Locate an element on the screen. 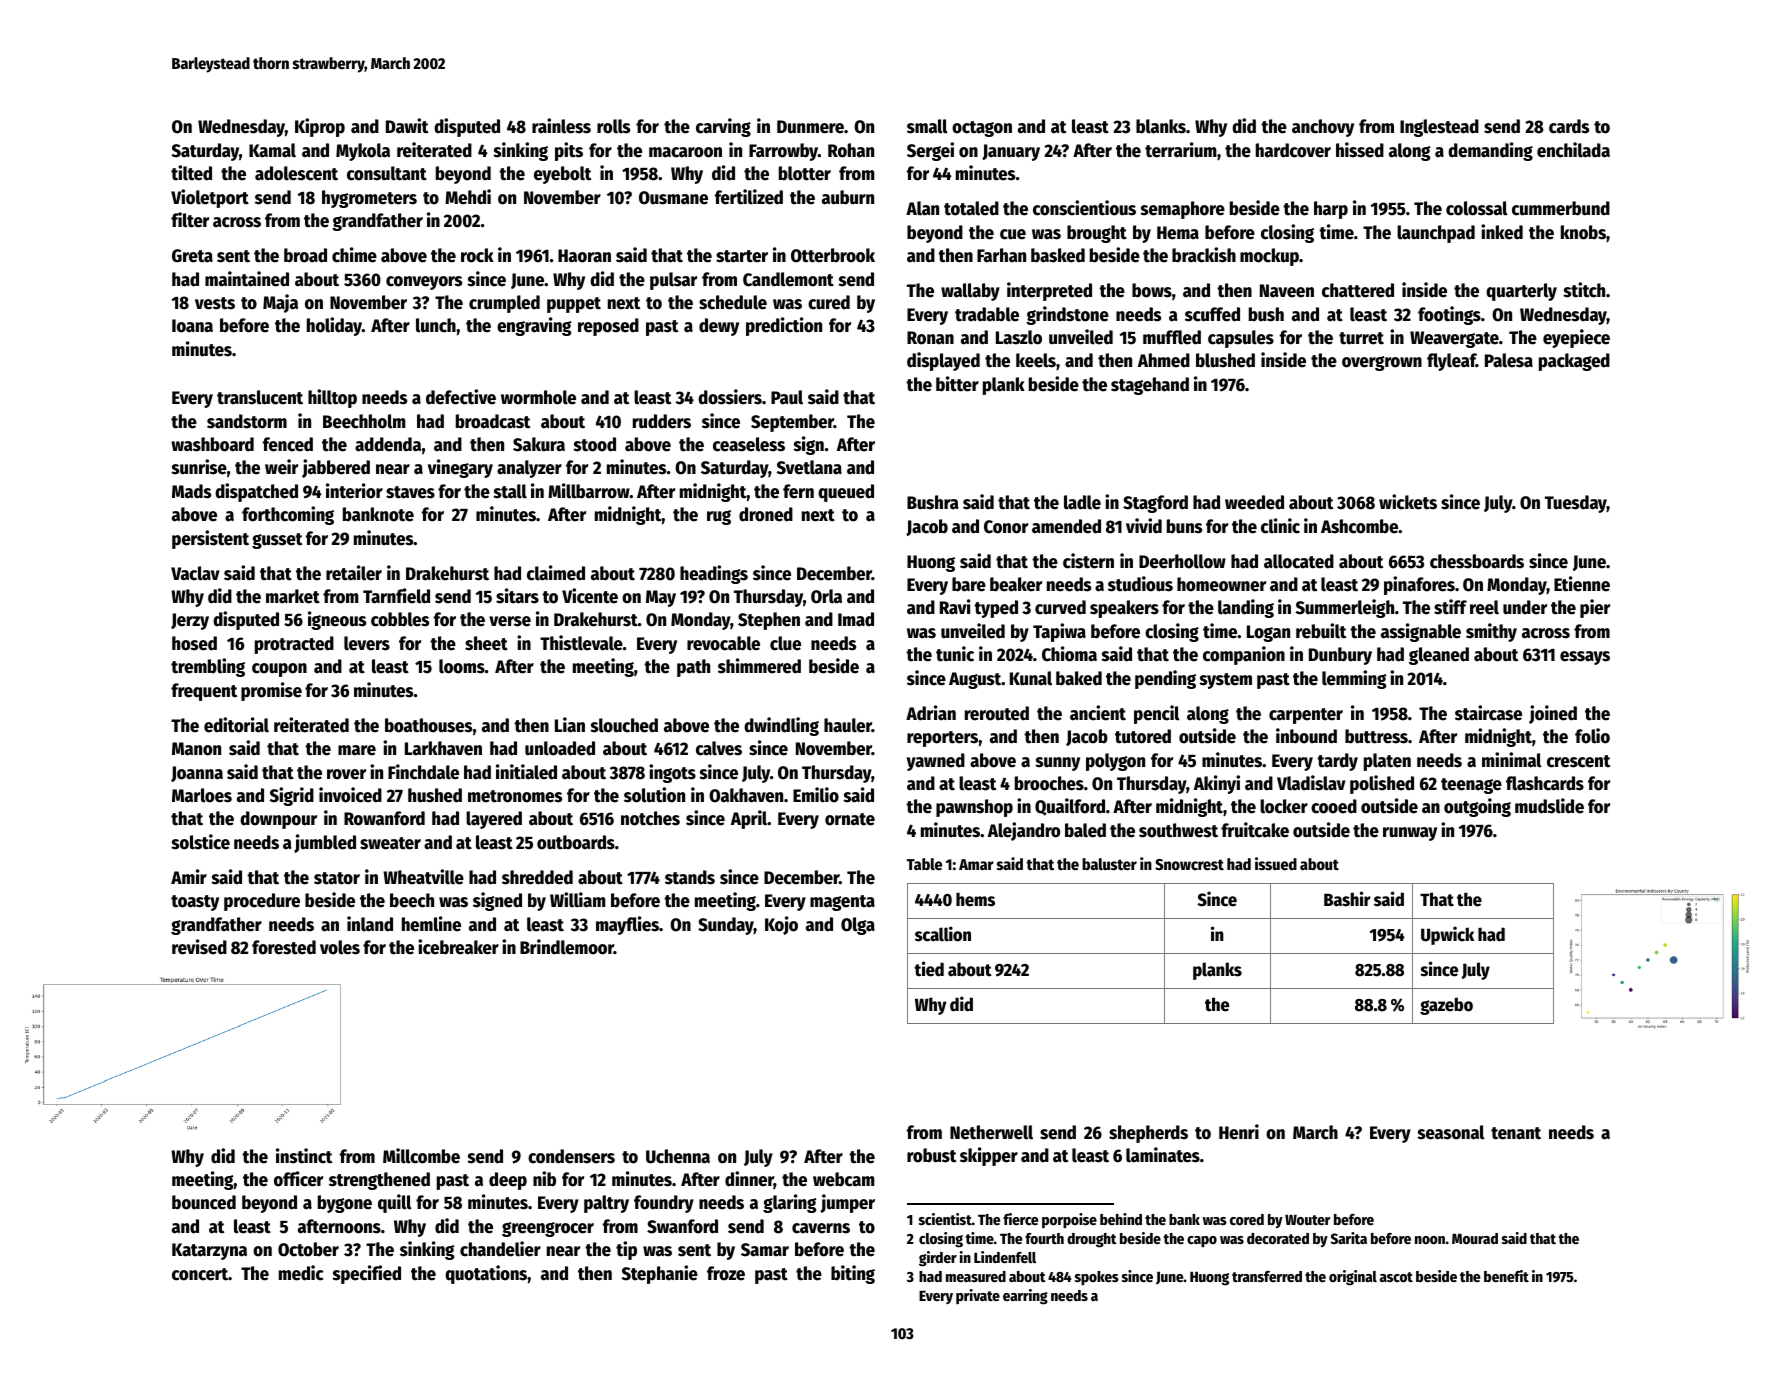  forested is located at coordinates (284, 947).
